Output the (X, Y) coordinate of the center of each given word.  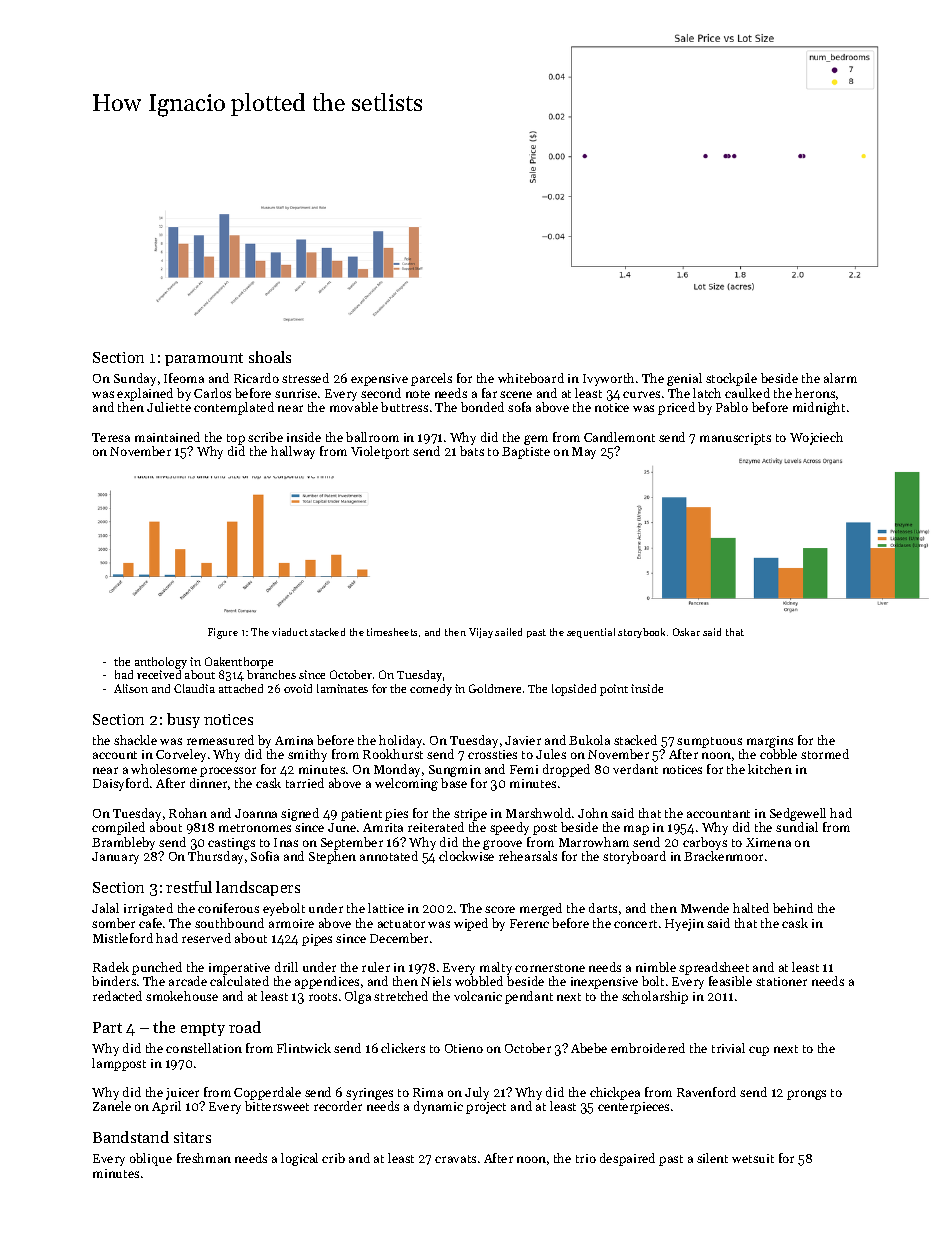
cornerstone (550, 968)
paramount (204, 359)
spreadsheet (714, 968)
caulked (747, 393)
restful (189, 887)
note (418, 394)
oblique (151, 1159)
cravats (455, 1159)
